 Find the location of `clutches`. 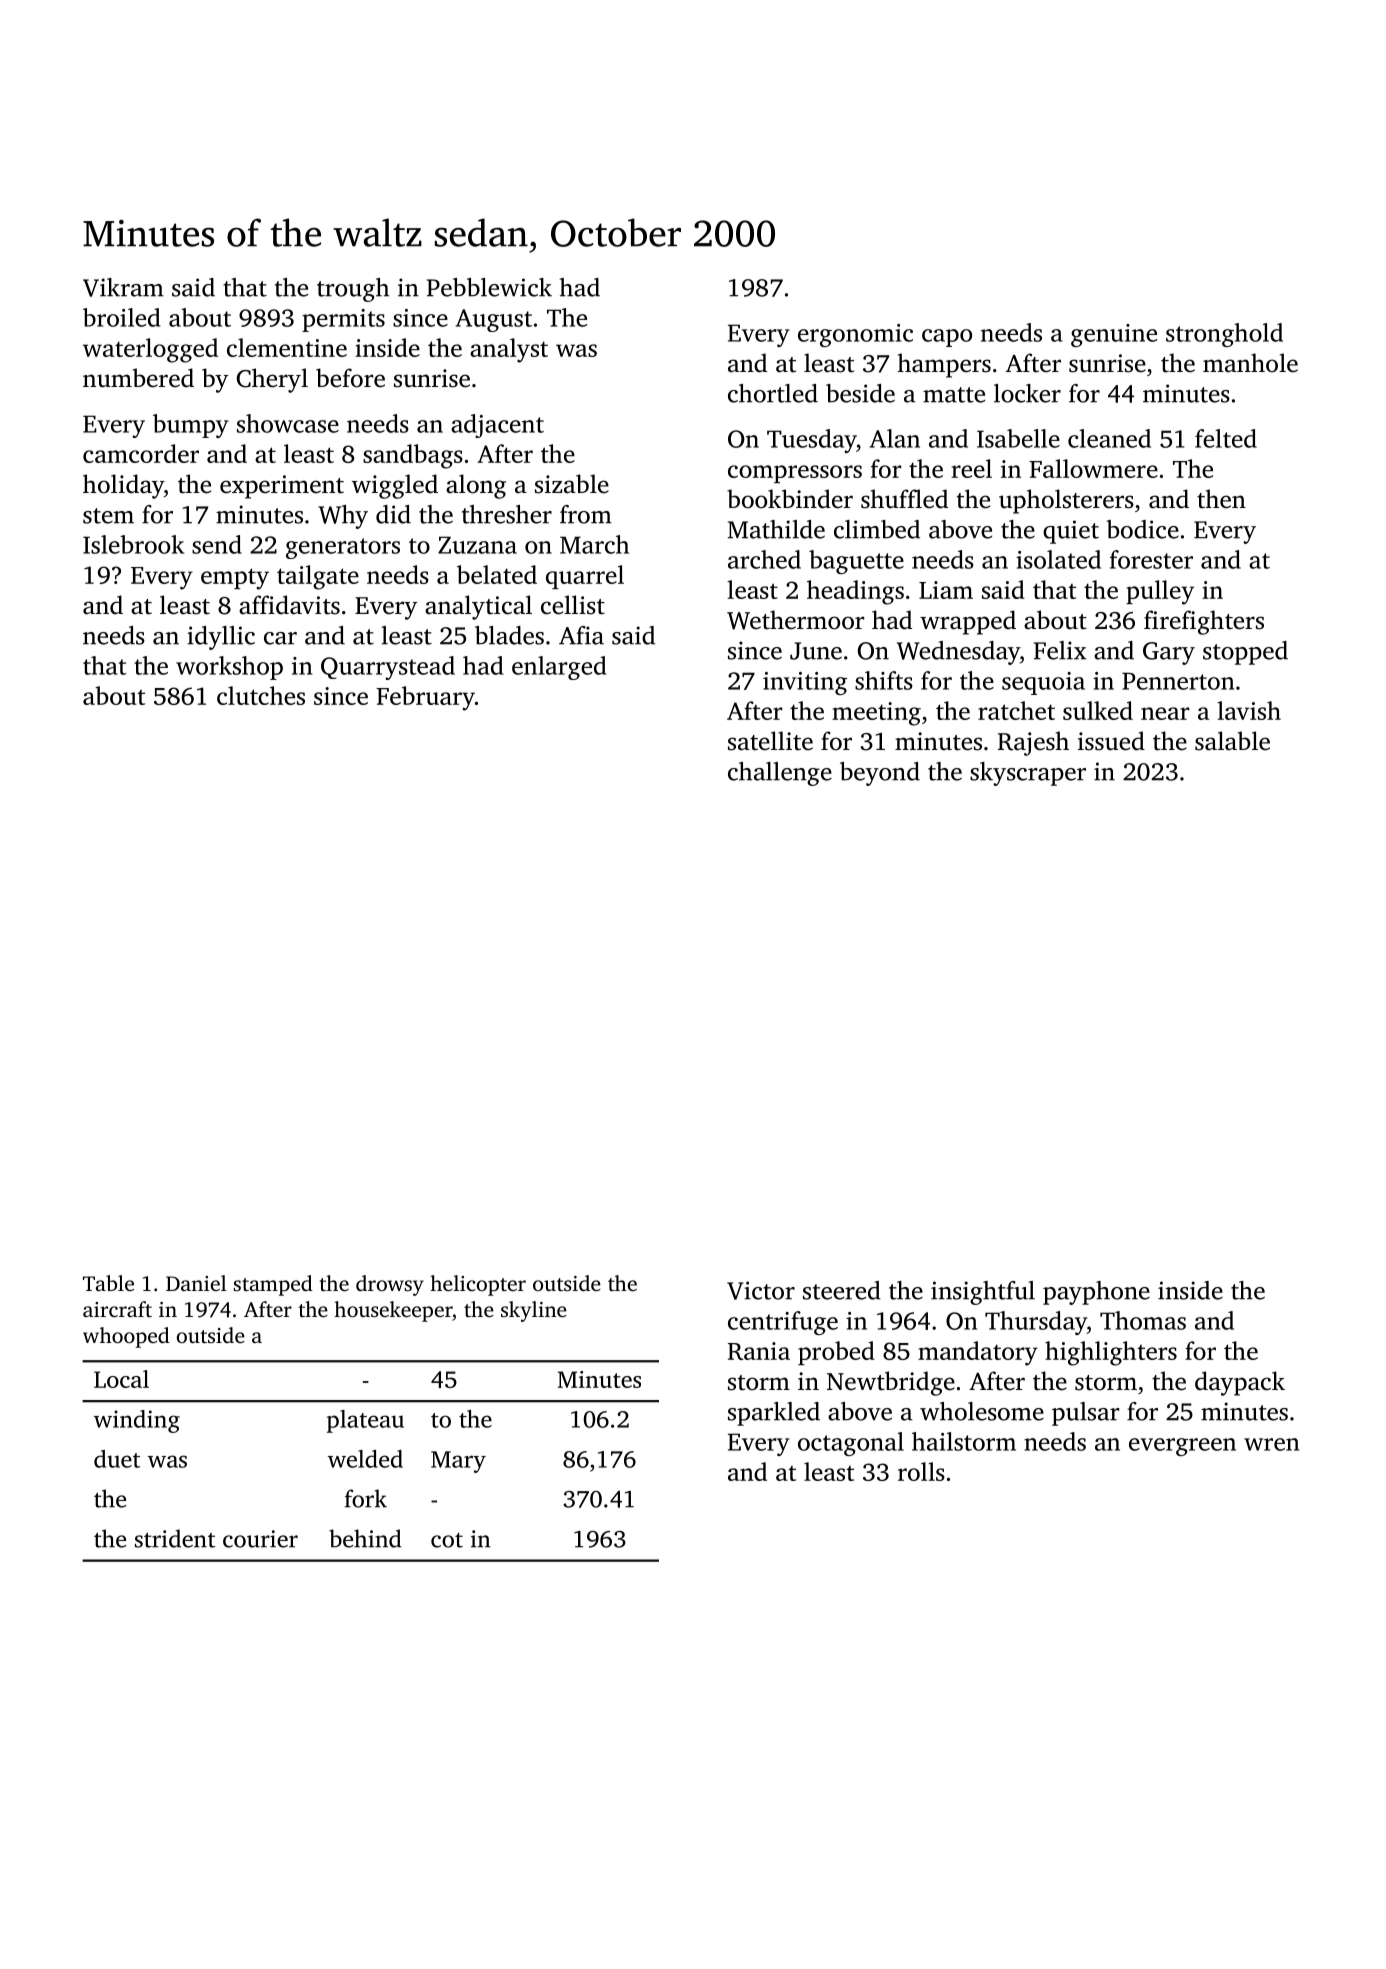

clutches is located at coordinates (261, 695).
